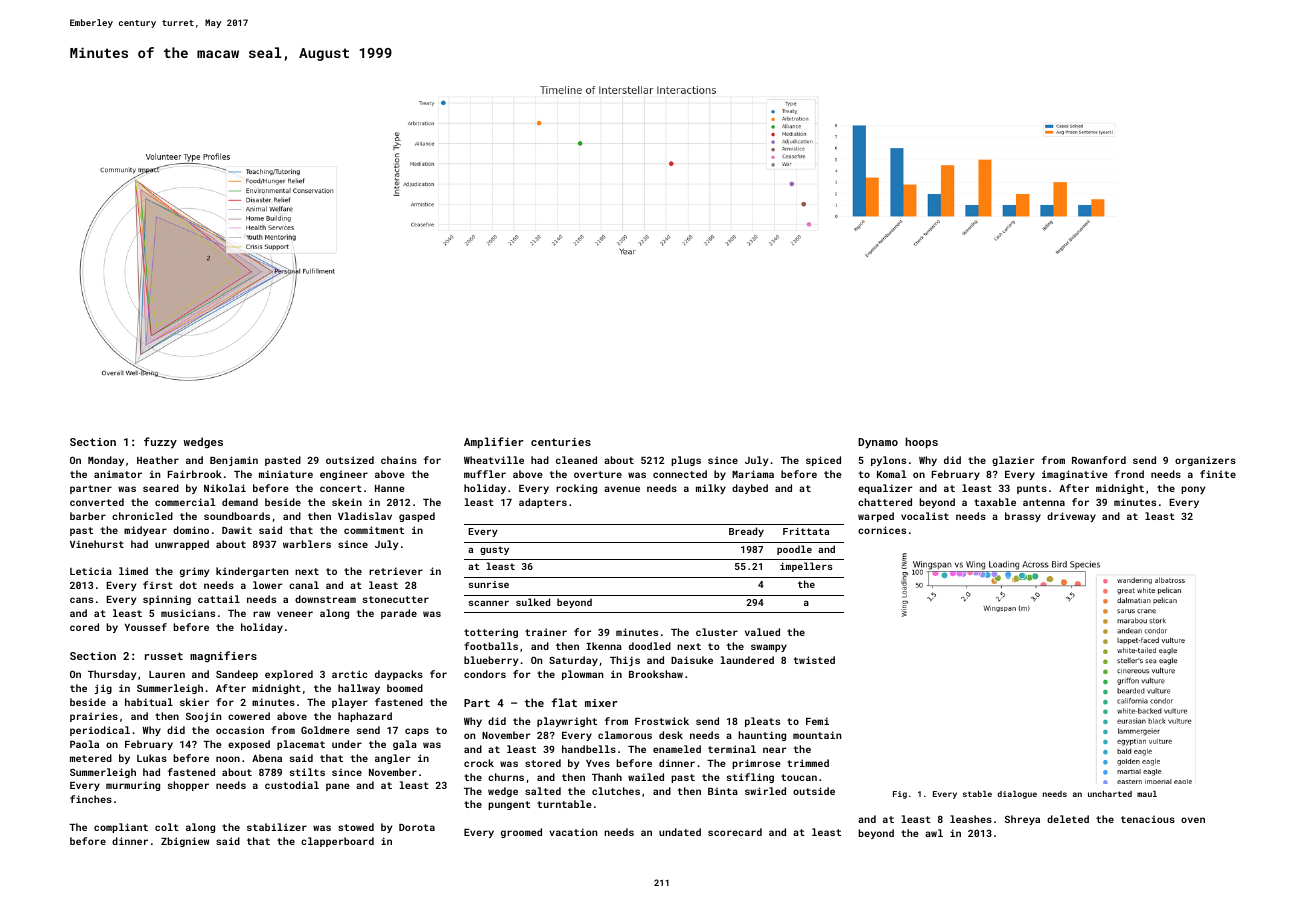 The width and height of the screenshot is (1308, 924). I want to click on trimmed, so click(808, 763).
